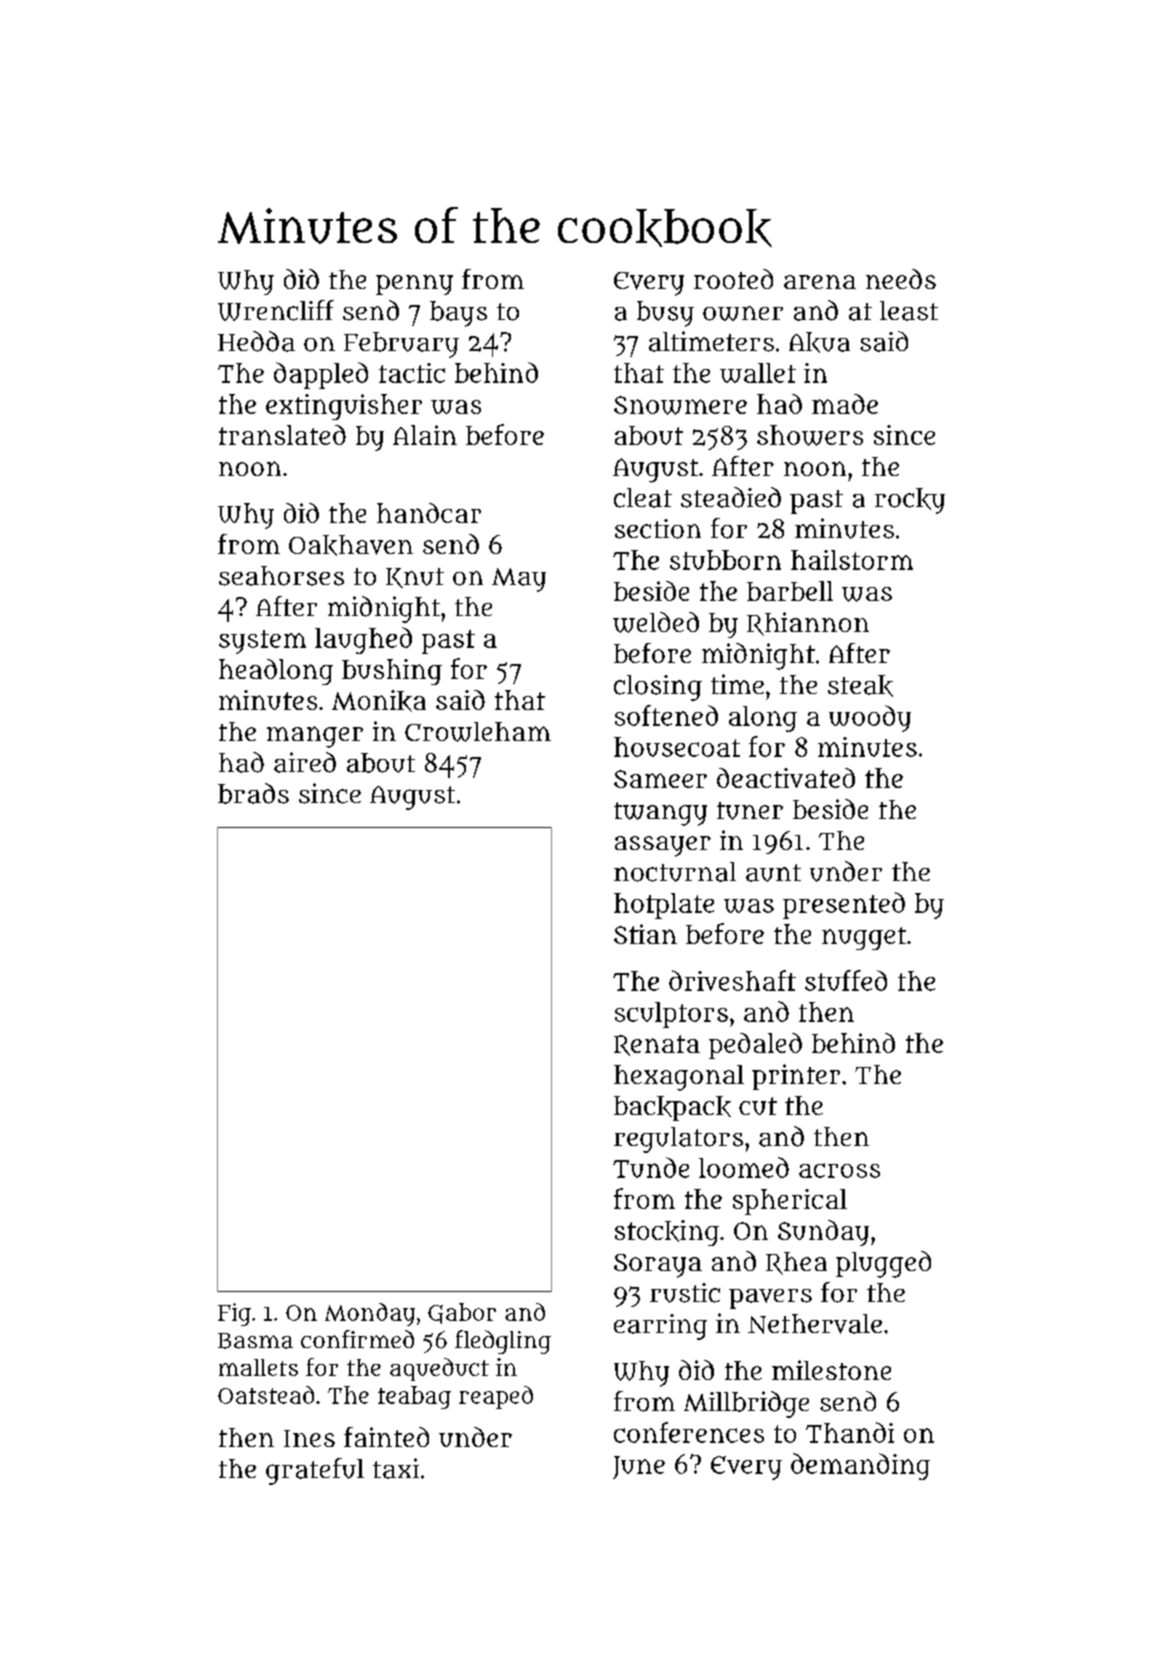 This page has height=1654, width=1165. What do you see at coordinates (839, 1170) in the page?
I see `across` at bounding box center [839, 1170].
